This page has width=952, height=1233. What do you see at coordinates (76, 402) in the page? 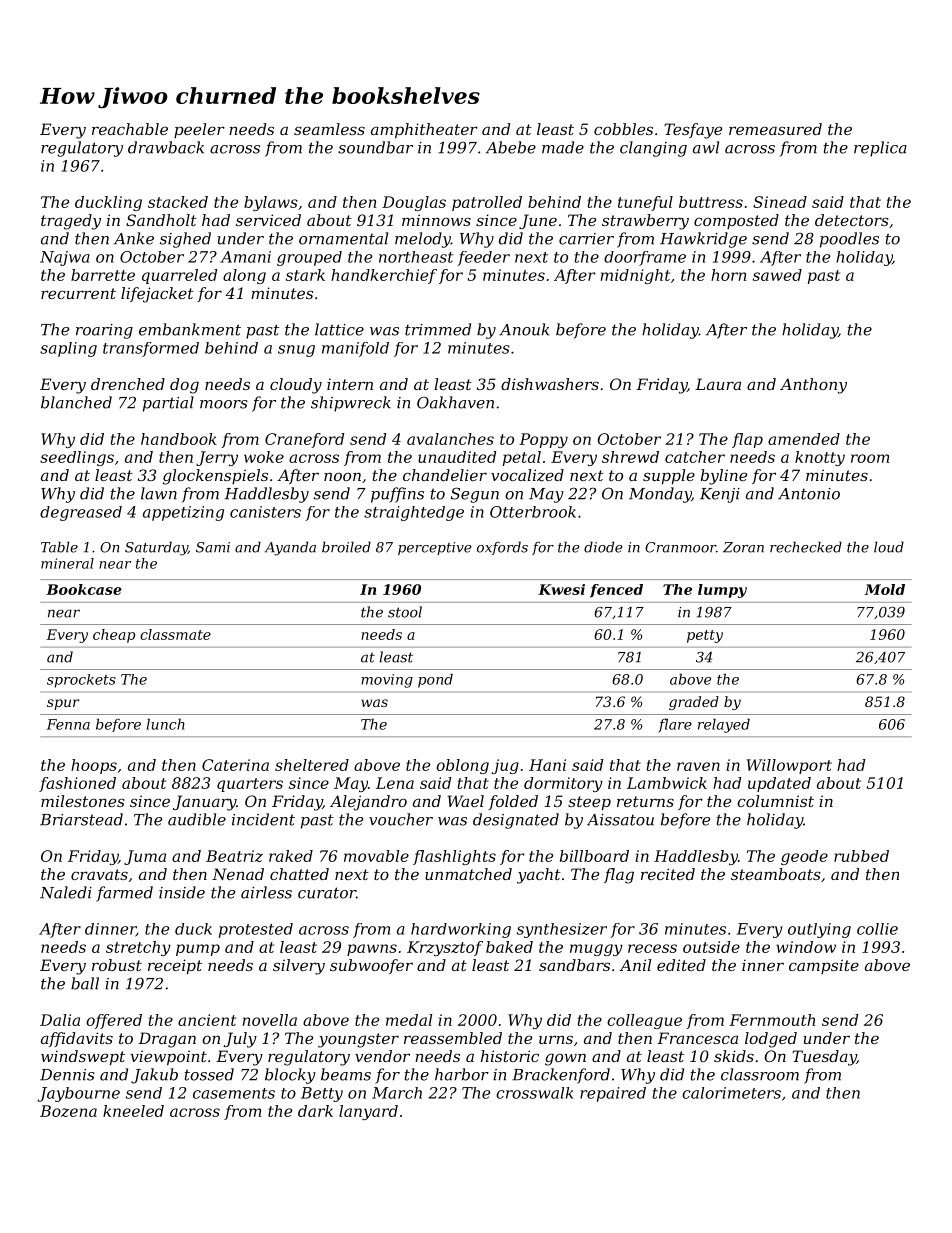
I see `blanched` at bounding box center [76, 402].
